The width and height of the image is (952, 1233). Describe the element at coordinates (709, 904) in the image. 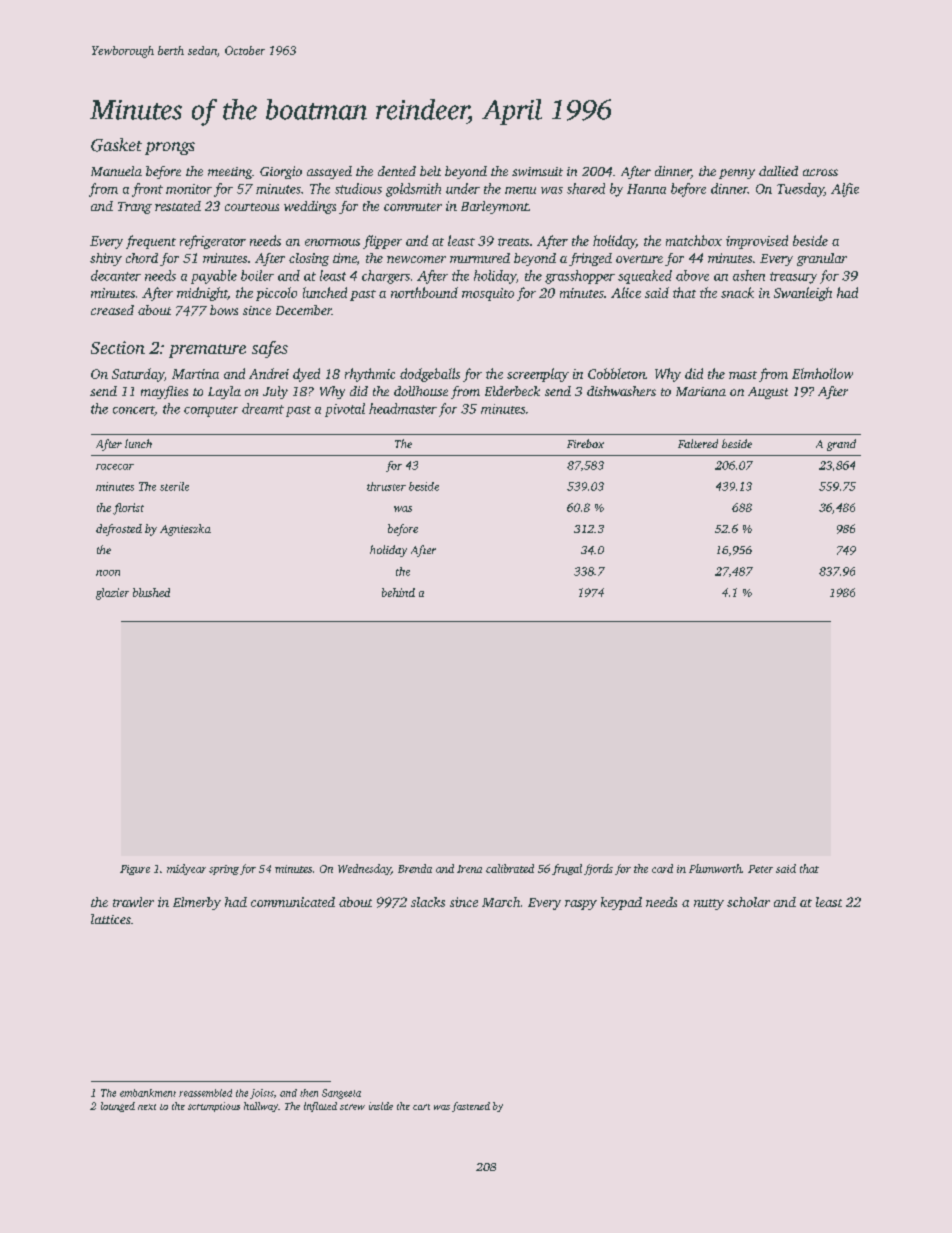

I see `nutty` at that location.
